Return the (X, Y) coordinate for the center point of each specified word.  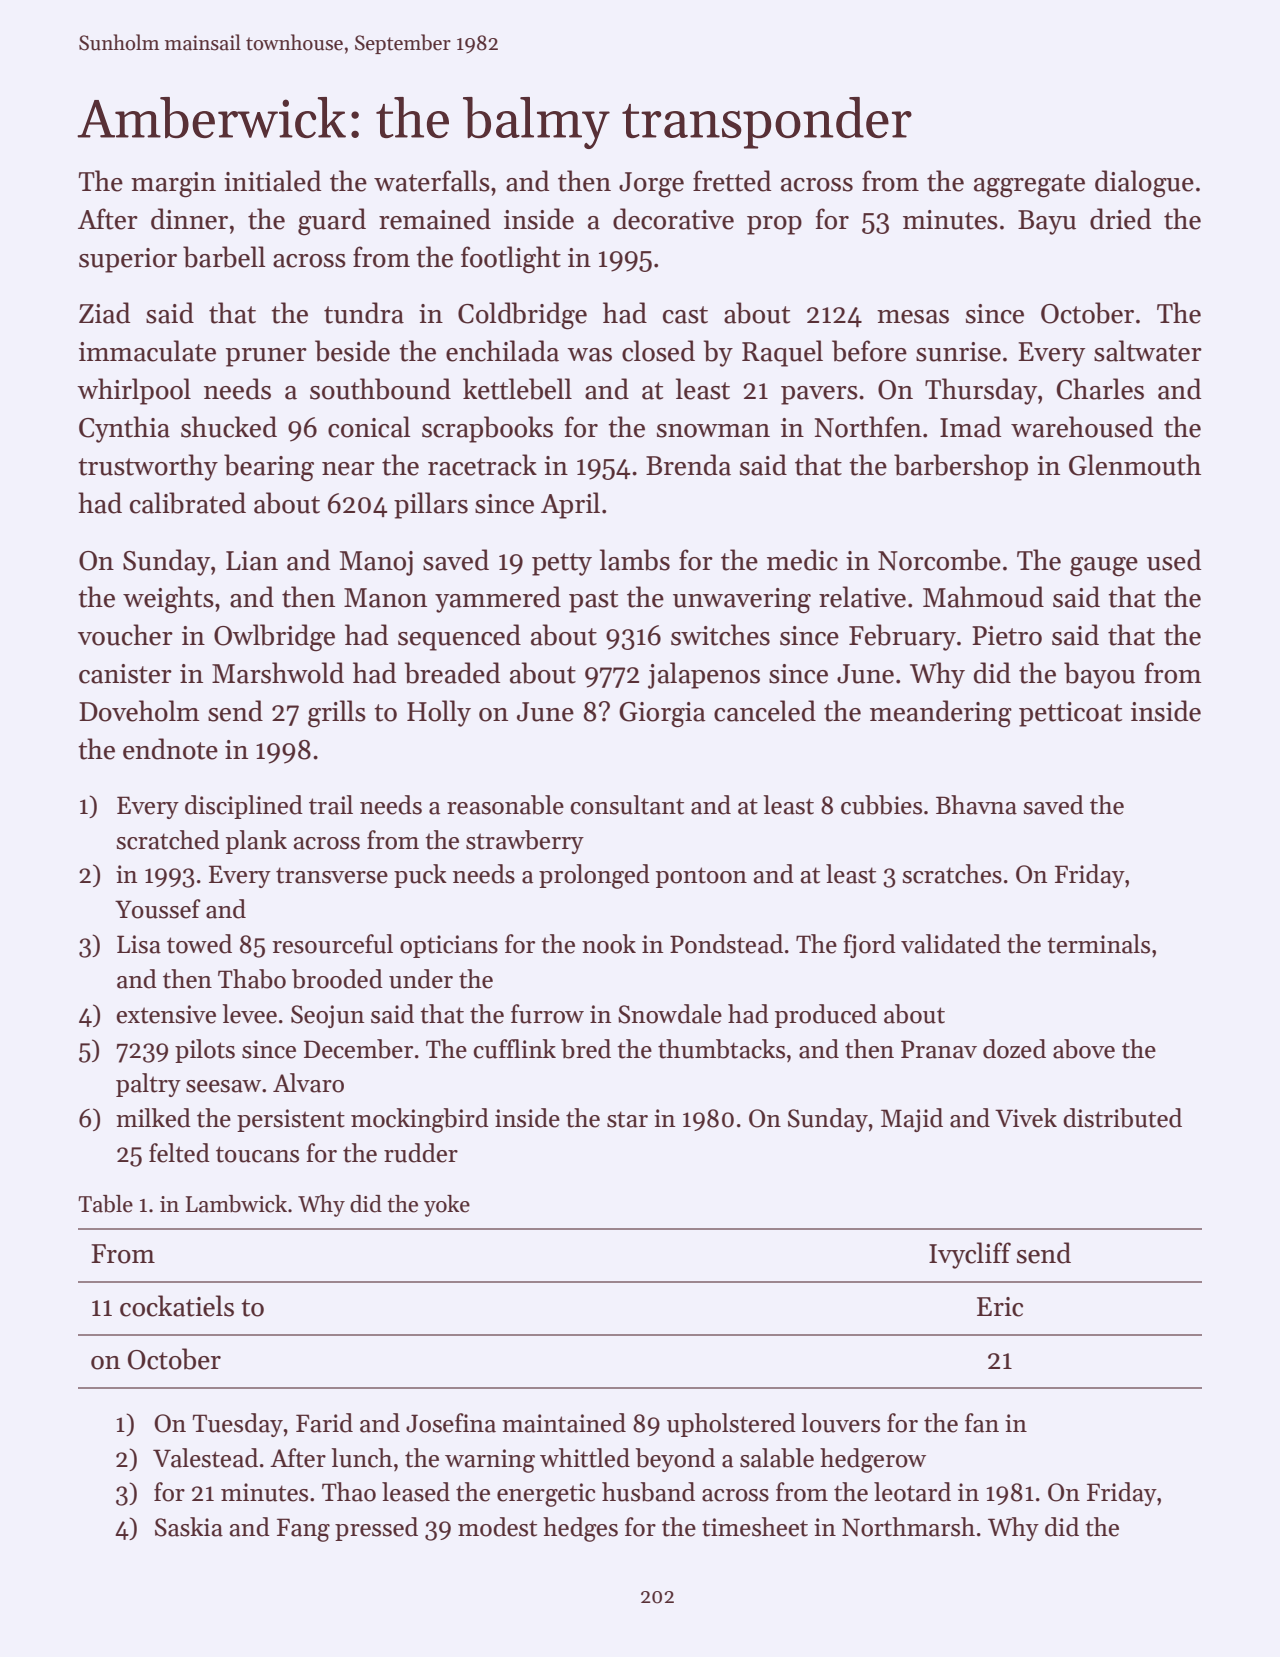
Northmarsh (908, 1527)
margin (173, 185)
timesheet (755, 1527)
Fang (303, 1530)
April (570, 505)
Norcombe (939, 560)
